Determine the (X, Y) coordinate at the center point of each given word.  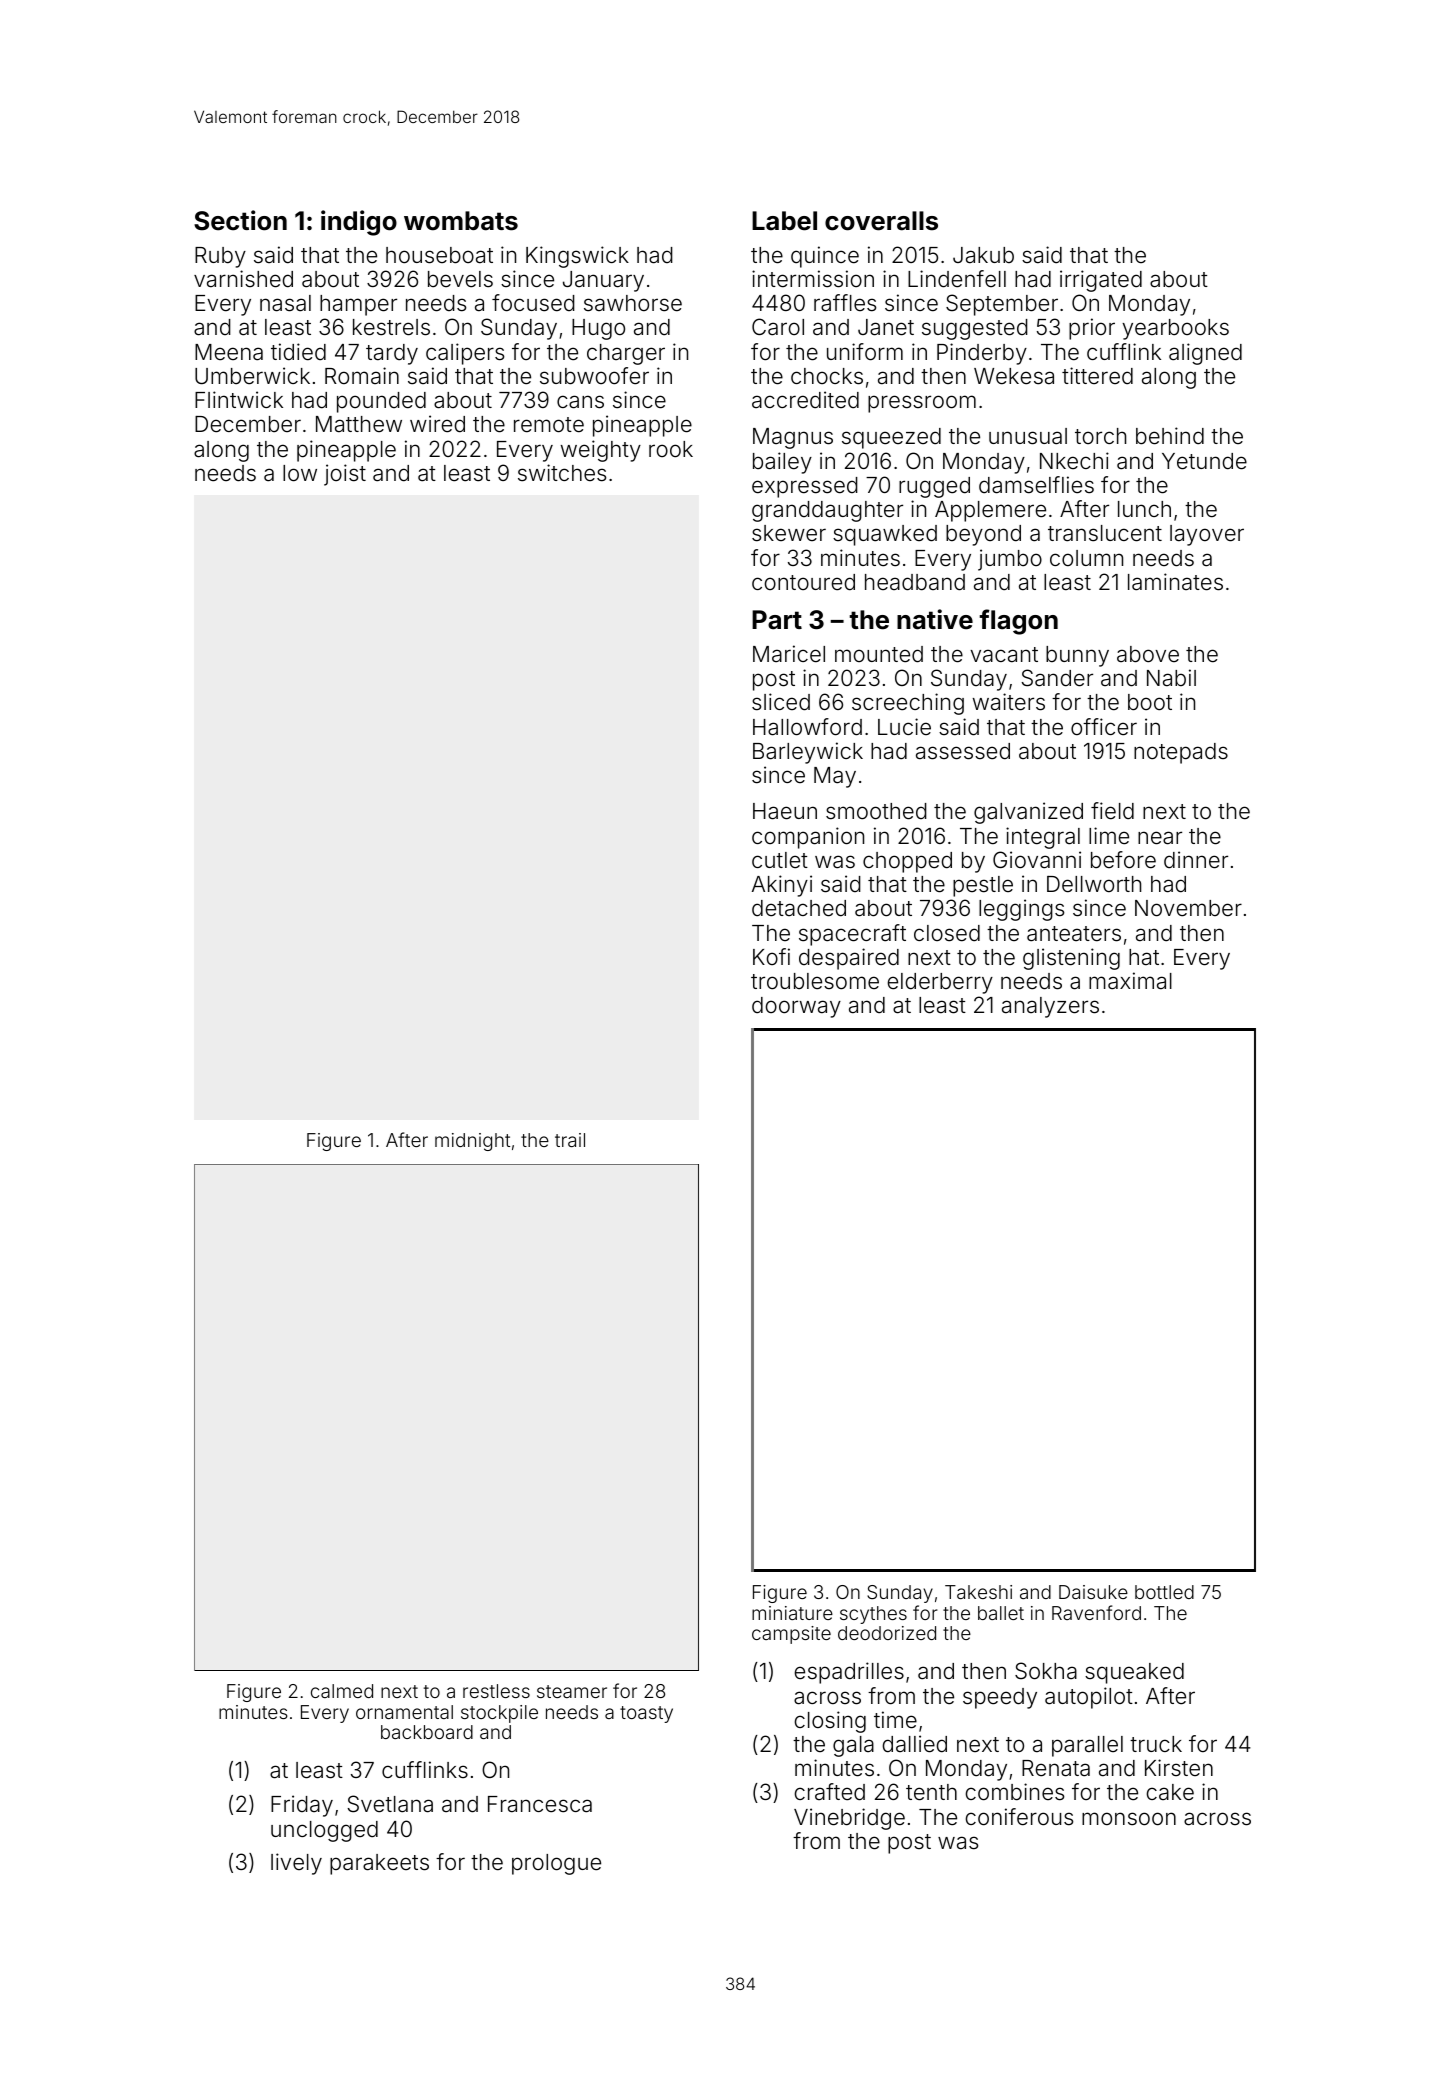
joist (345, 475)
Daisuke (1093, 1592)
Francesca (540, 1804)
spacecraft (852, 935)
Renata (1056, 1768)
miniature (792, 1613)
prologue (556, 1864)
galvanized (1028, 813)
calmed (342, 1691)
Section (240, 220)
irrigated (1101, 281)
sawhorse (633, 303)
